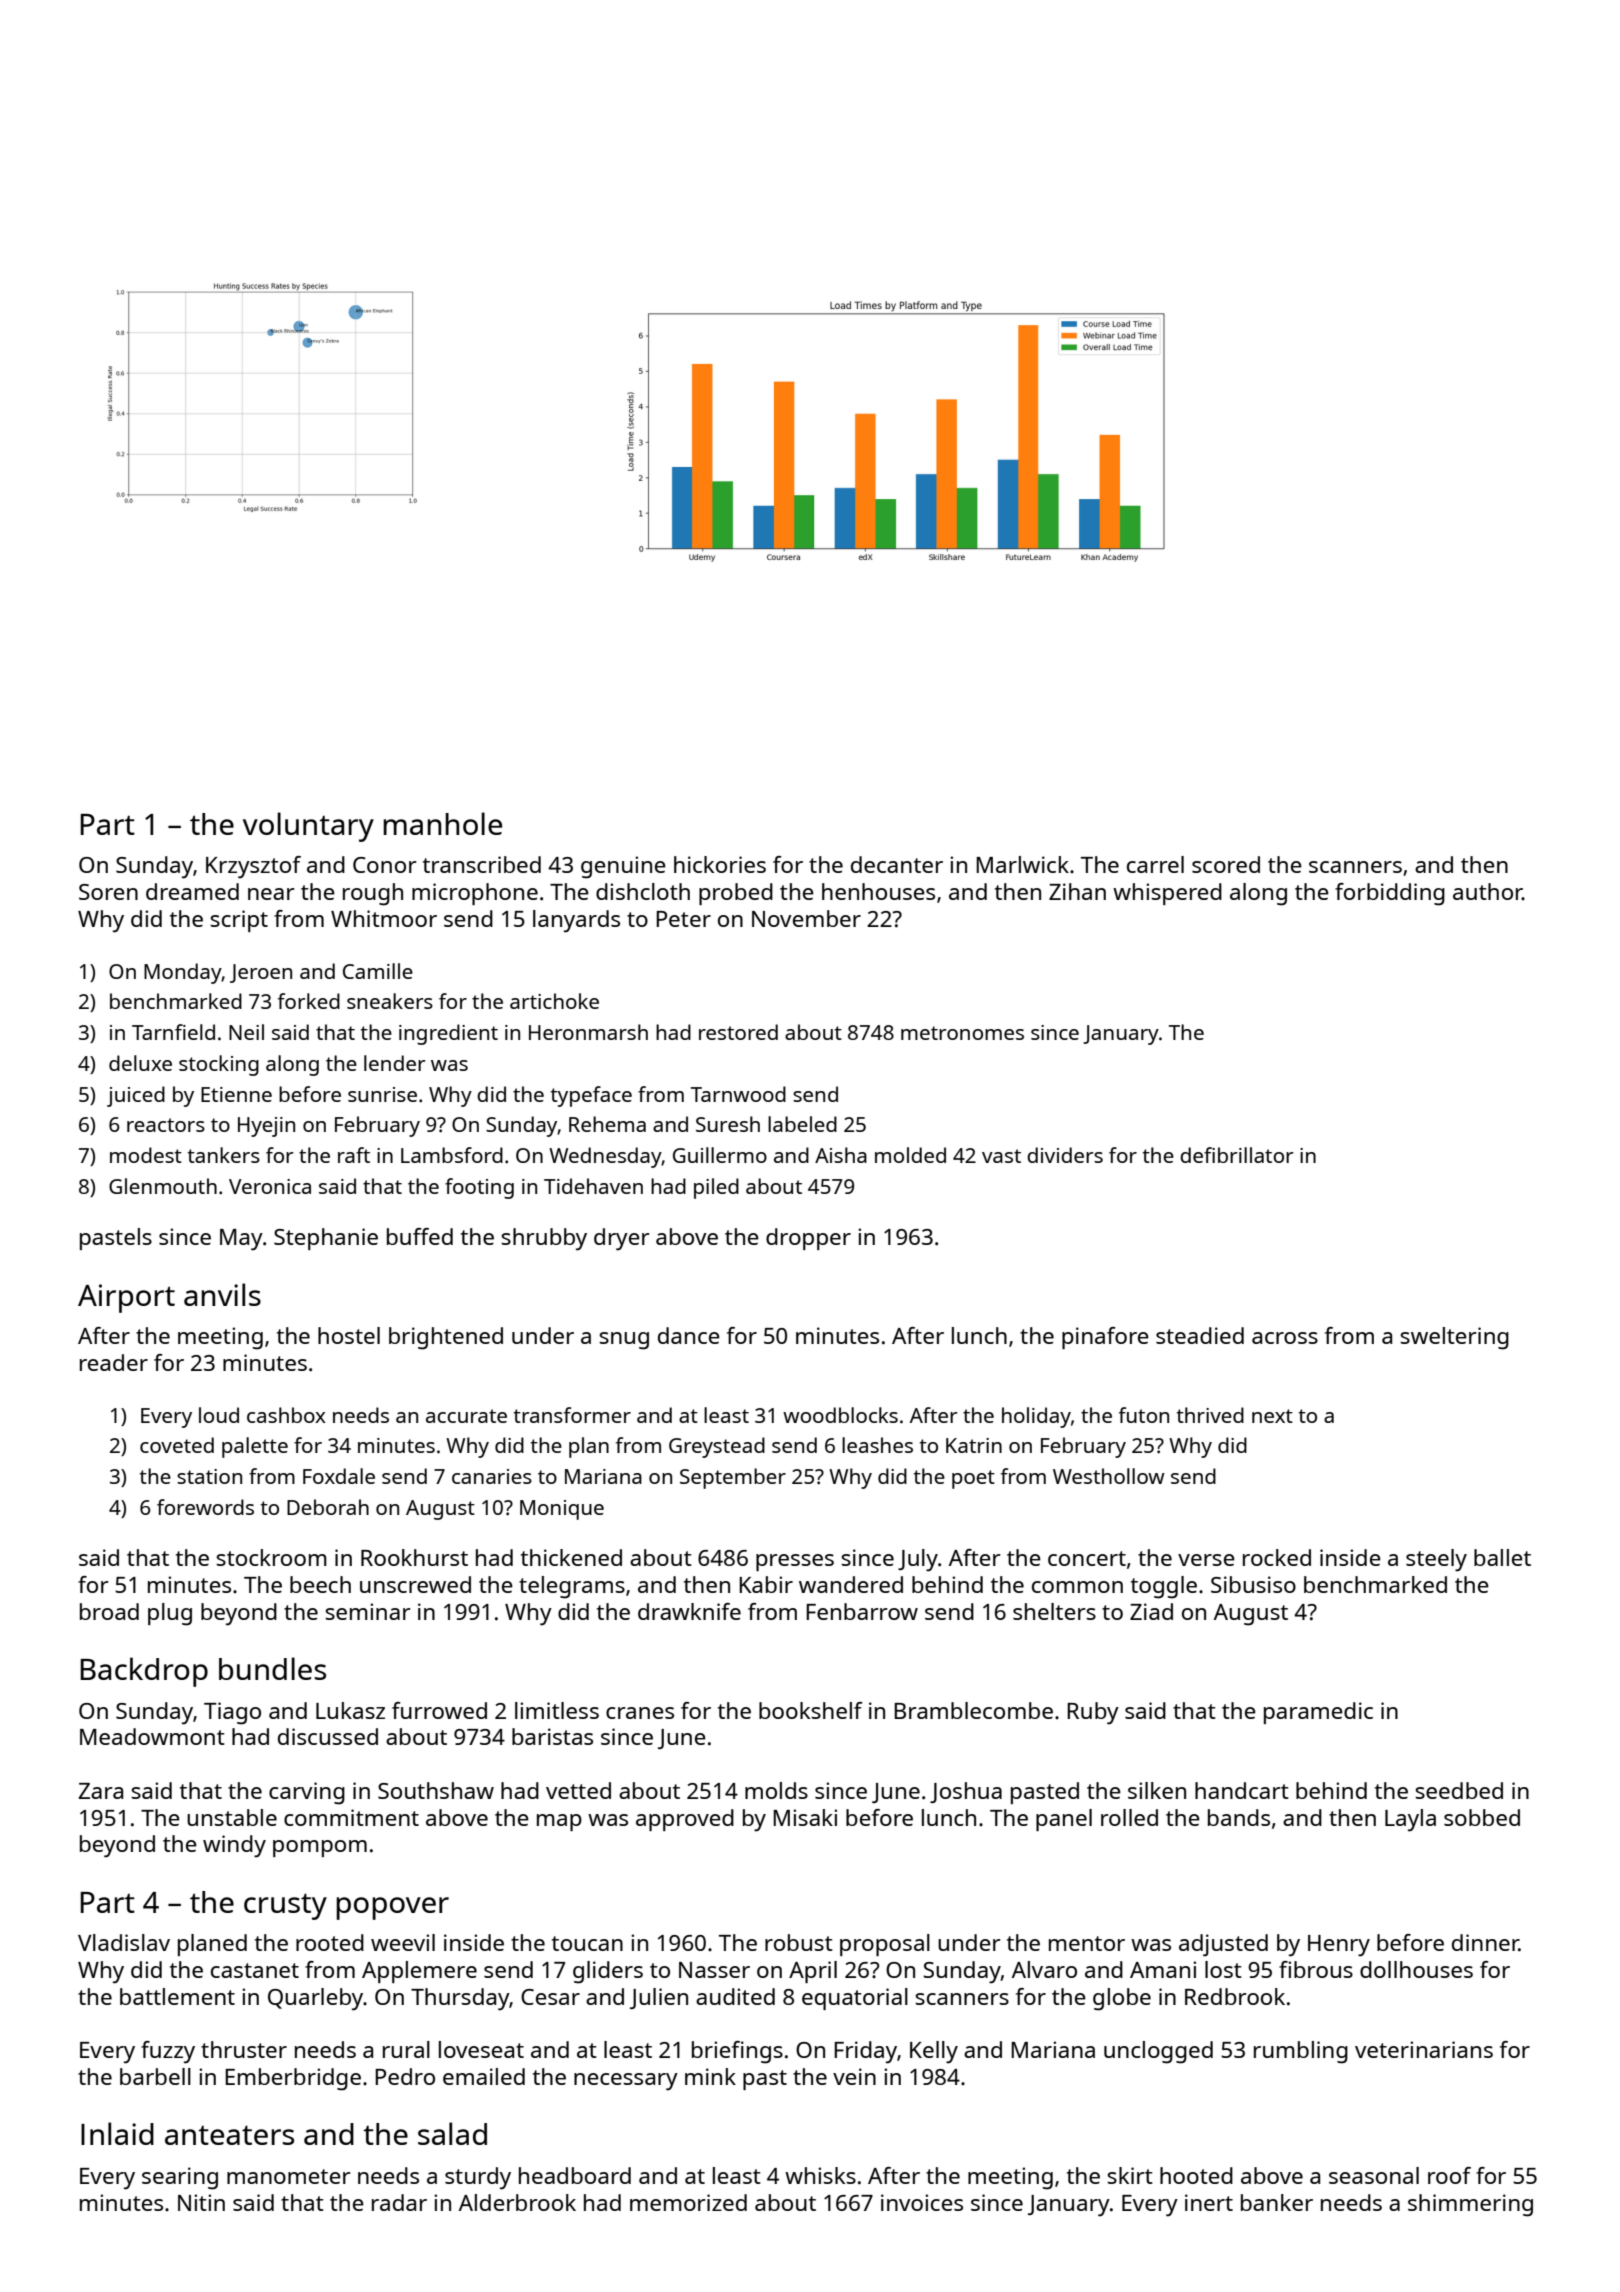  I want to click on battlement, so click(177, 1996).
